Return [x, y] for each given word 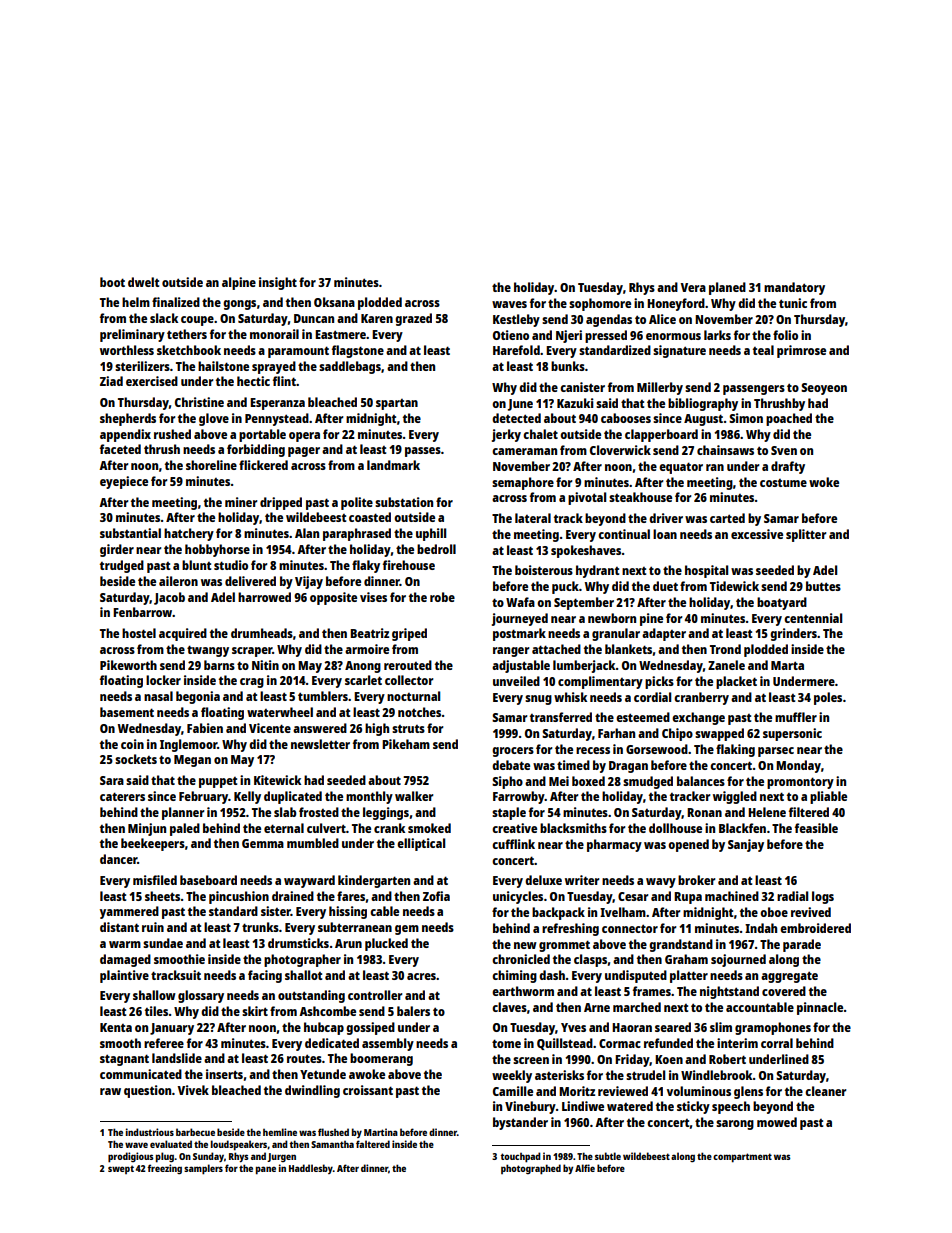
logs [823, 897]
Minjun [147, 829]
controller [375, 995]
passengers [754, 390]
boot [112, 282]
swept [121, 1169]
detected [516, 418]
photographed [531, 1169]
